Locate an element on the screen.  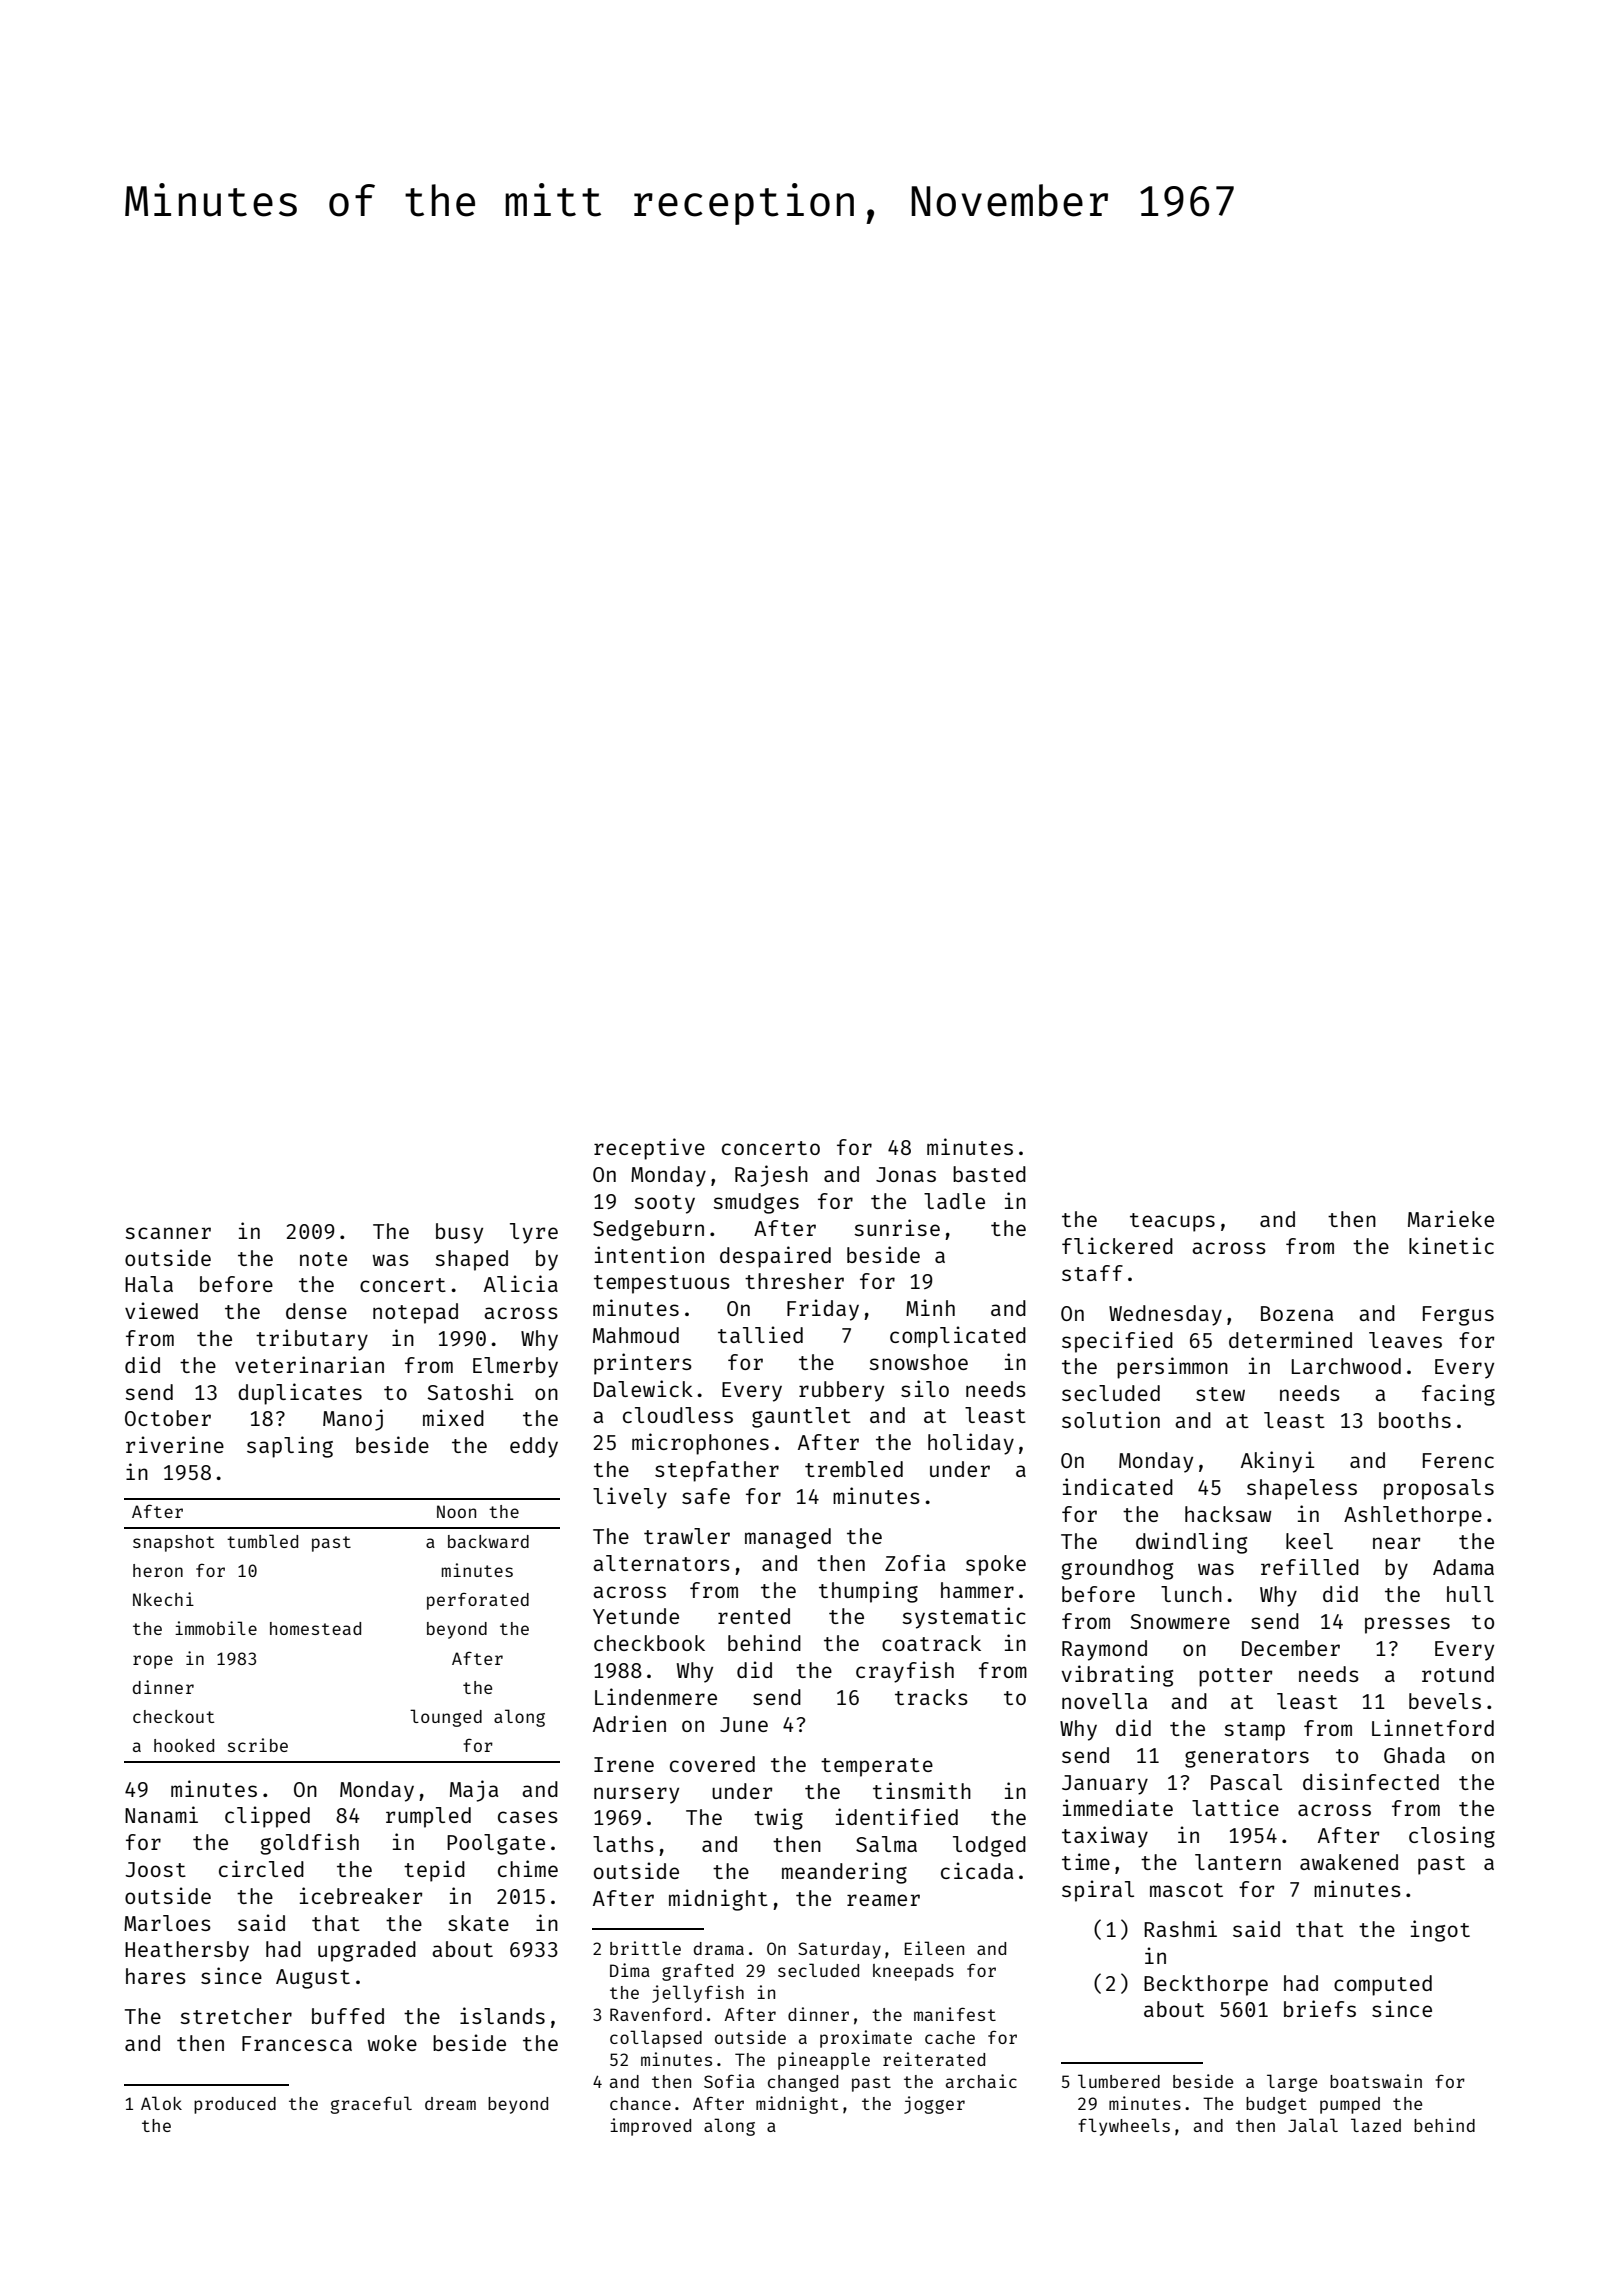
thumping is located at coordinates (868, 1592).
